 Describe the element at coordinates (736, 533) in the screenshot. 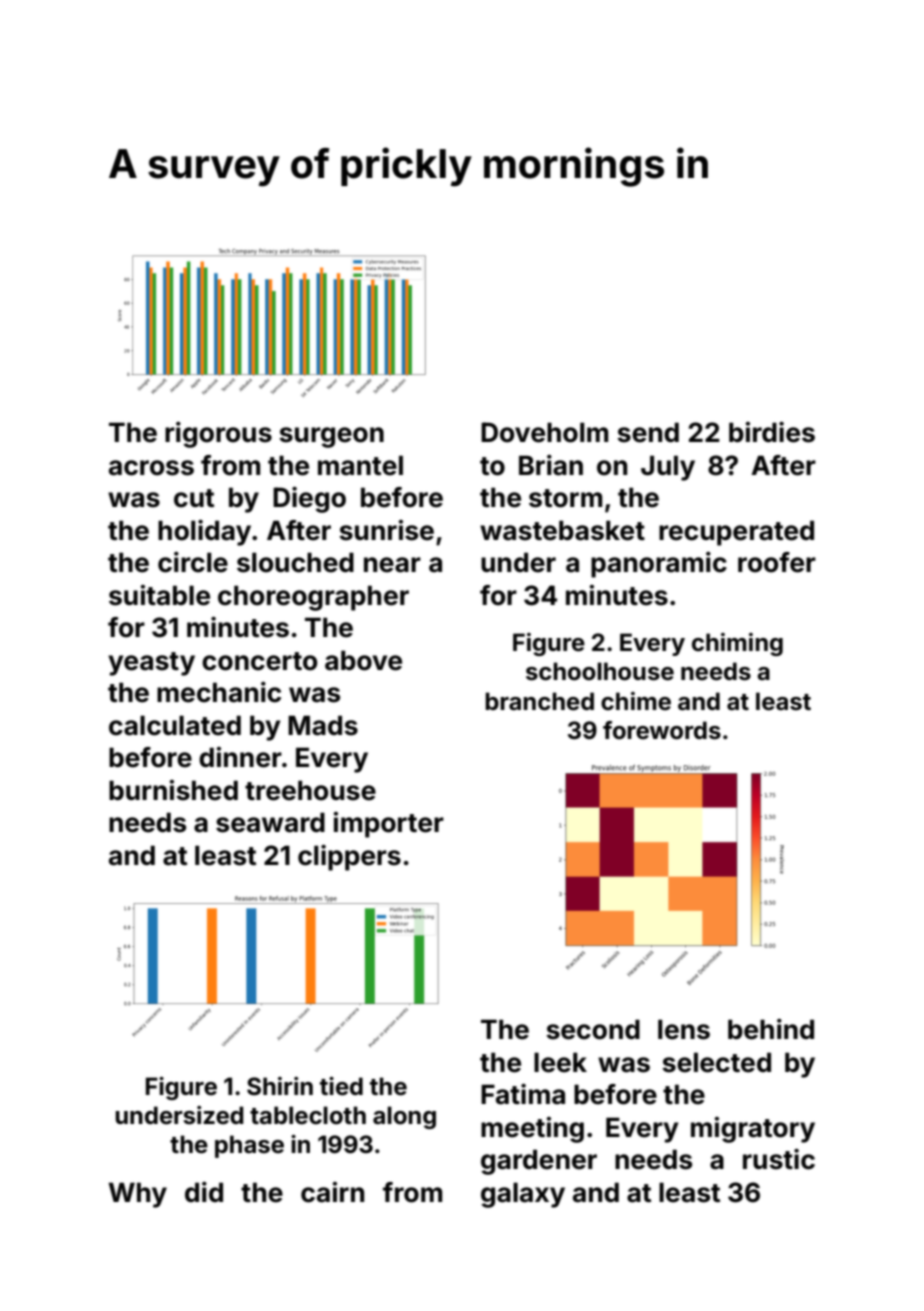

I see `recuperated` at that location.
